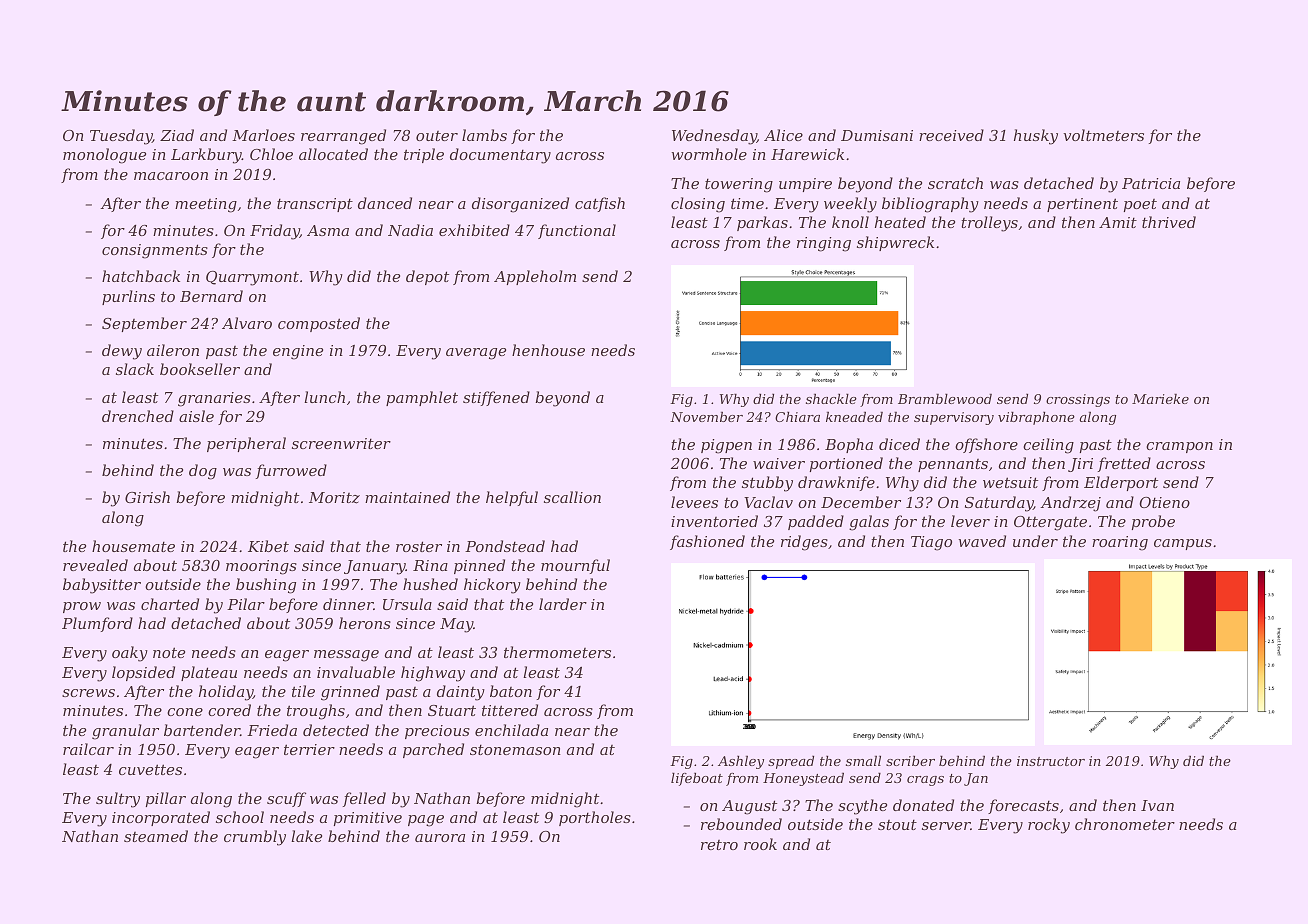 The image size is (1308, 924). Describe the element at coordinates (954, 418) in the document. I see `supervisory` at that location.
